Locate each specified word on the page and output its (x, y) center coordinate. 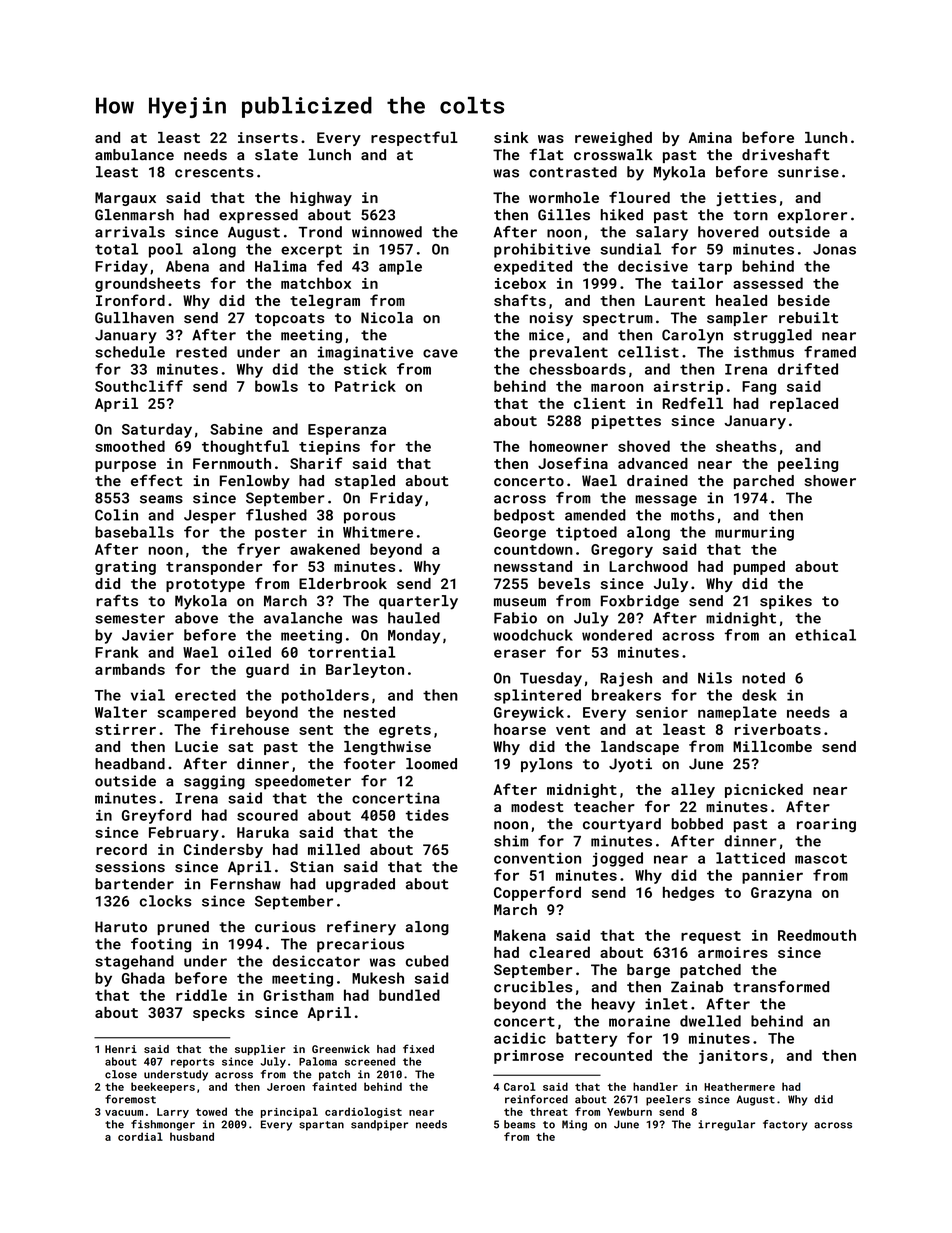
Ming (574, 1125)
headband (130, 764)
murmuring (754, 534)
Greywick (529, 713)
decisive (653, 266)
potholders (325, 696)
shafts (520, 300)
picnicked (764, 791)
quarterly (418, 602)
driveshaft (786, 154)
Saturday (157, 430)
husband (192, 1136)
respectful (414, 138)
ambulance (134, 155)
